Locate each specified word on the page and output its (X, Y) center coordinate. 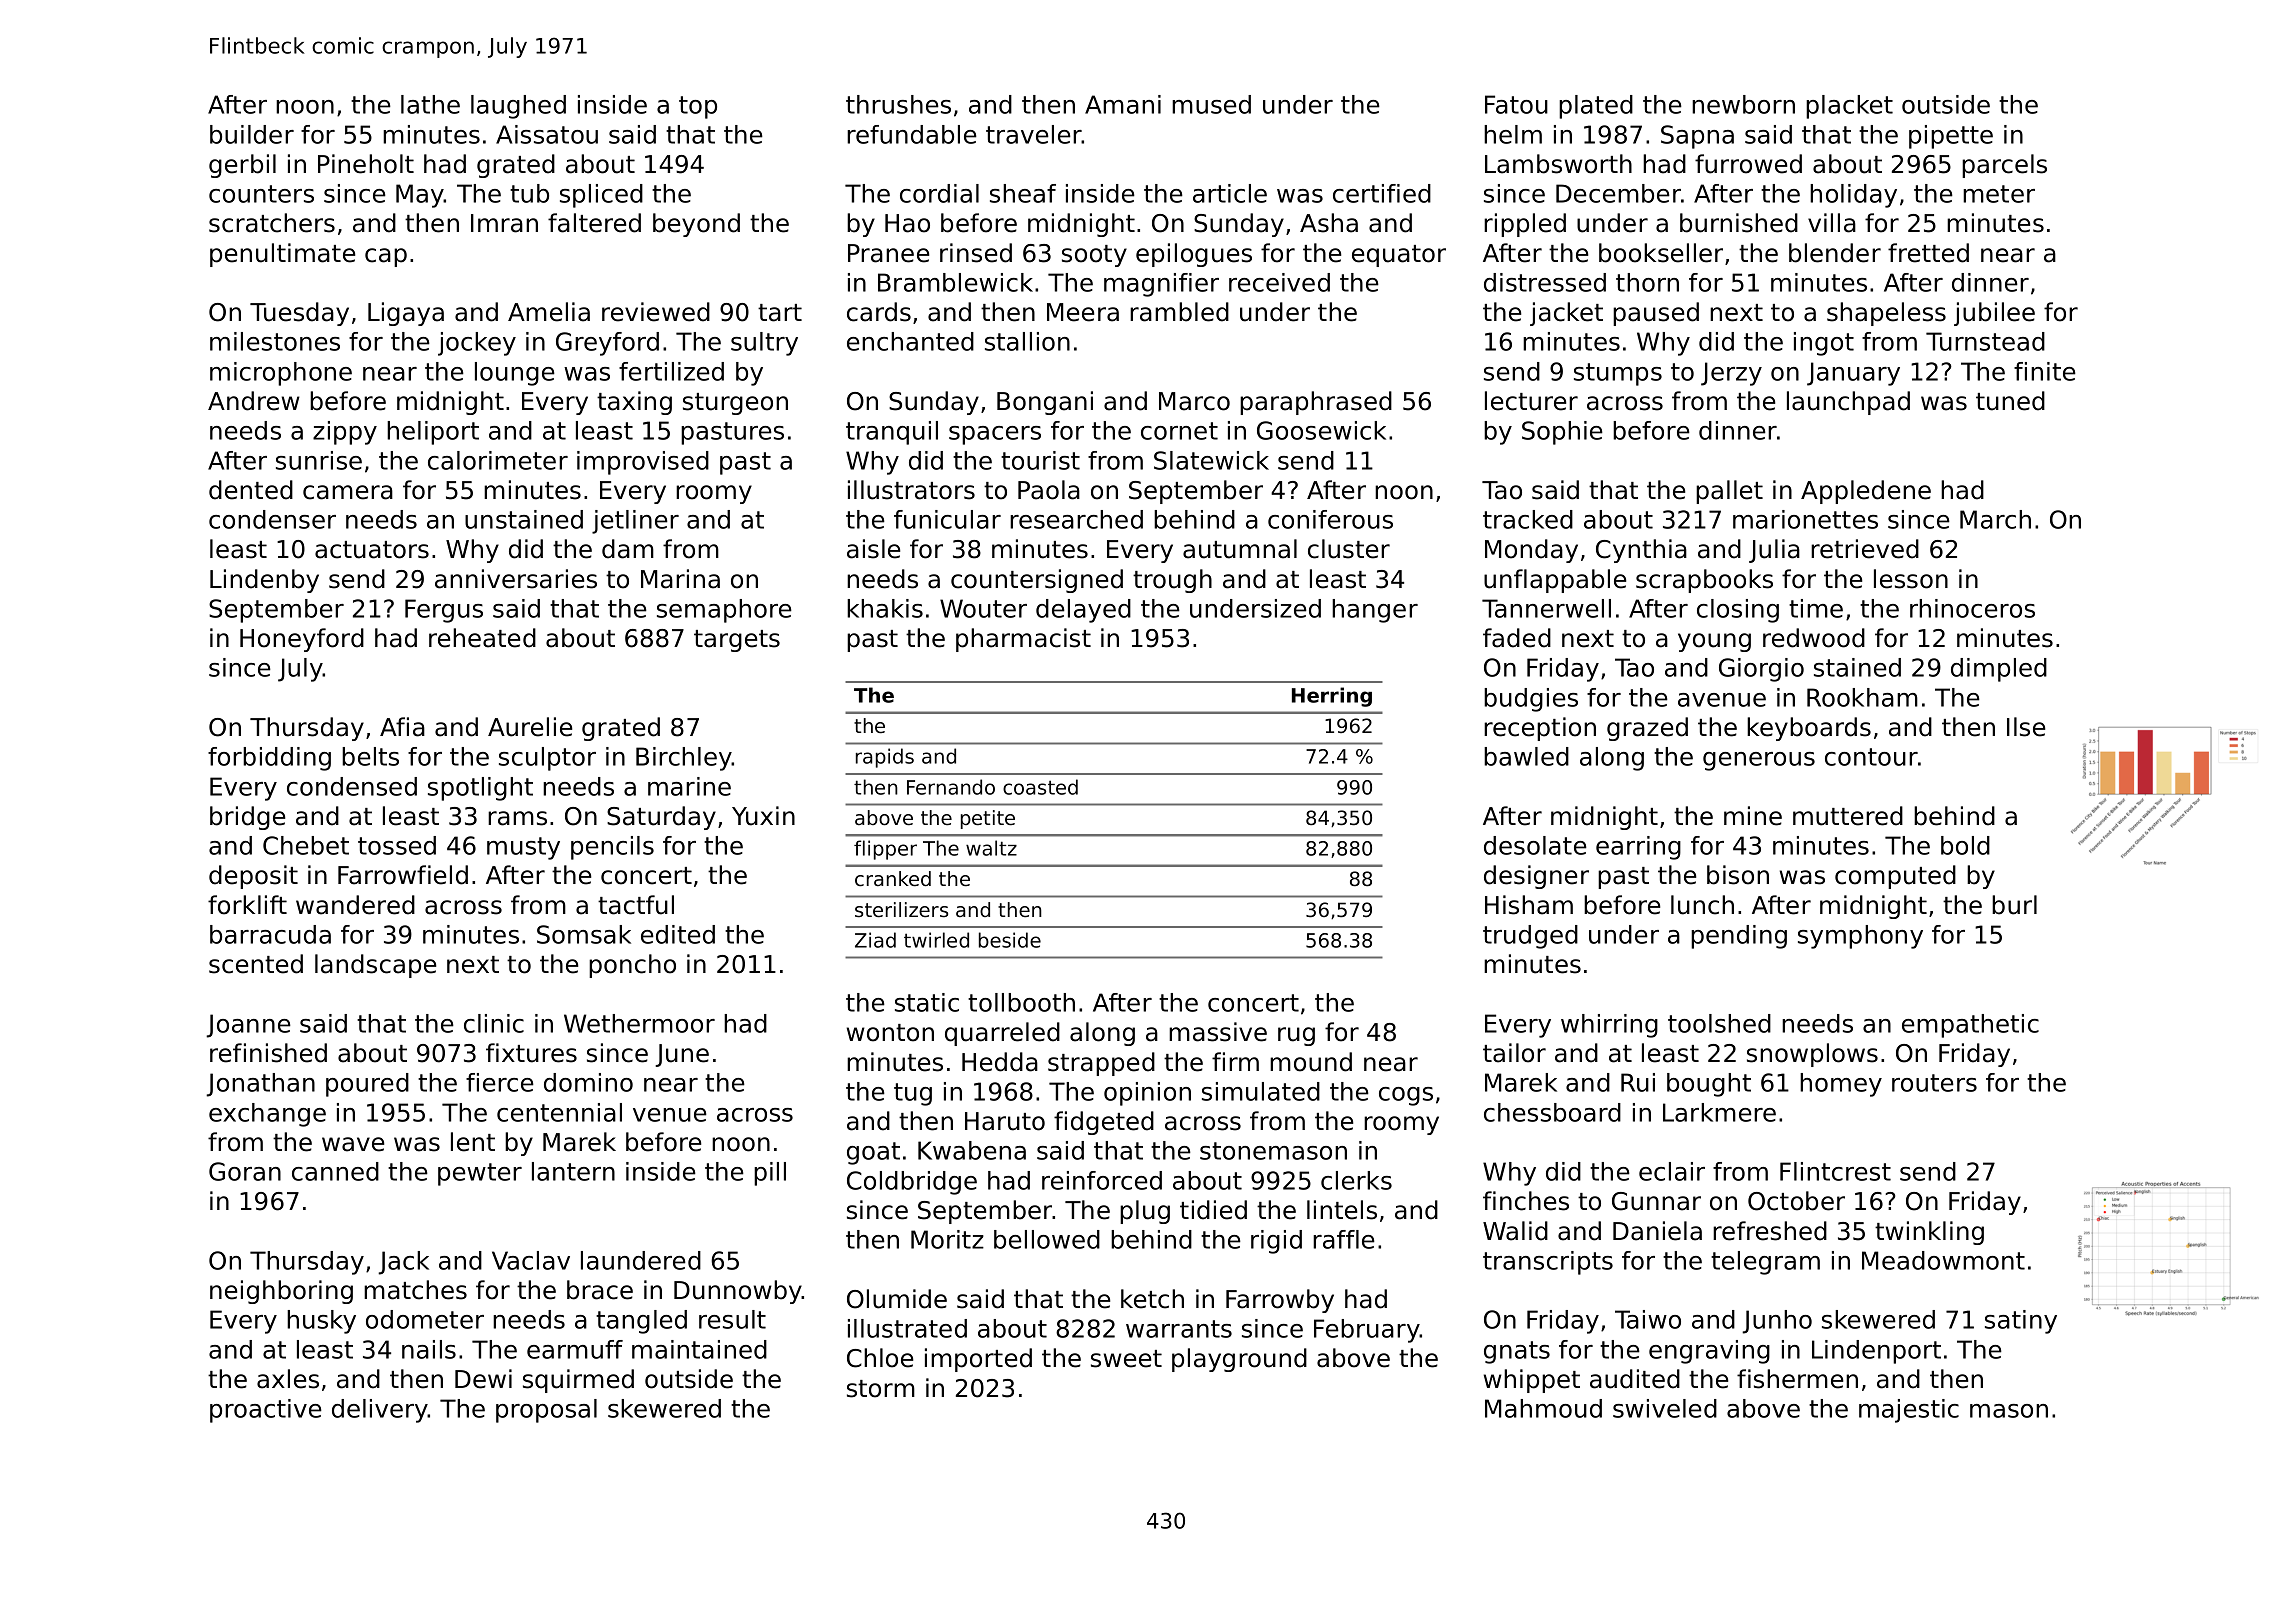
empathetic (1970, 1026)
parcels (2004, 166)
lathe (430, 104)
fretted (1928, 253)
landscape (375, 966)
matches (415, 1290)
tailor (1514, 1053)
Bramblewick (955, 282)
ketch (1152, 1299)
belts (370, 756)
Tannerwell (1546, 608)
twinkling (1929, 1233)
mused (1211, 104)
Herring (1332, 697)
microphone (281, 374)
